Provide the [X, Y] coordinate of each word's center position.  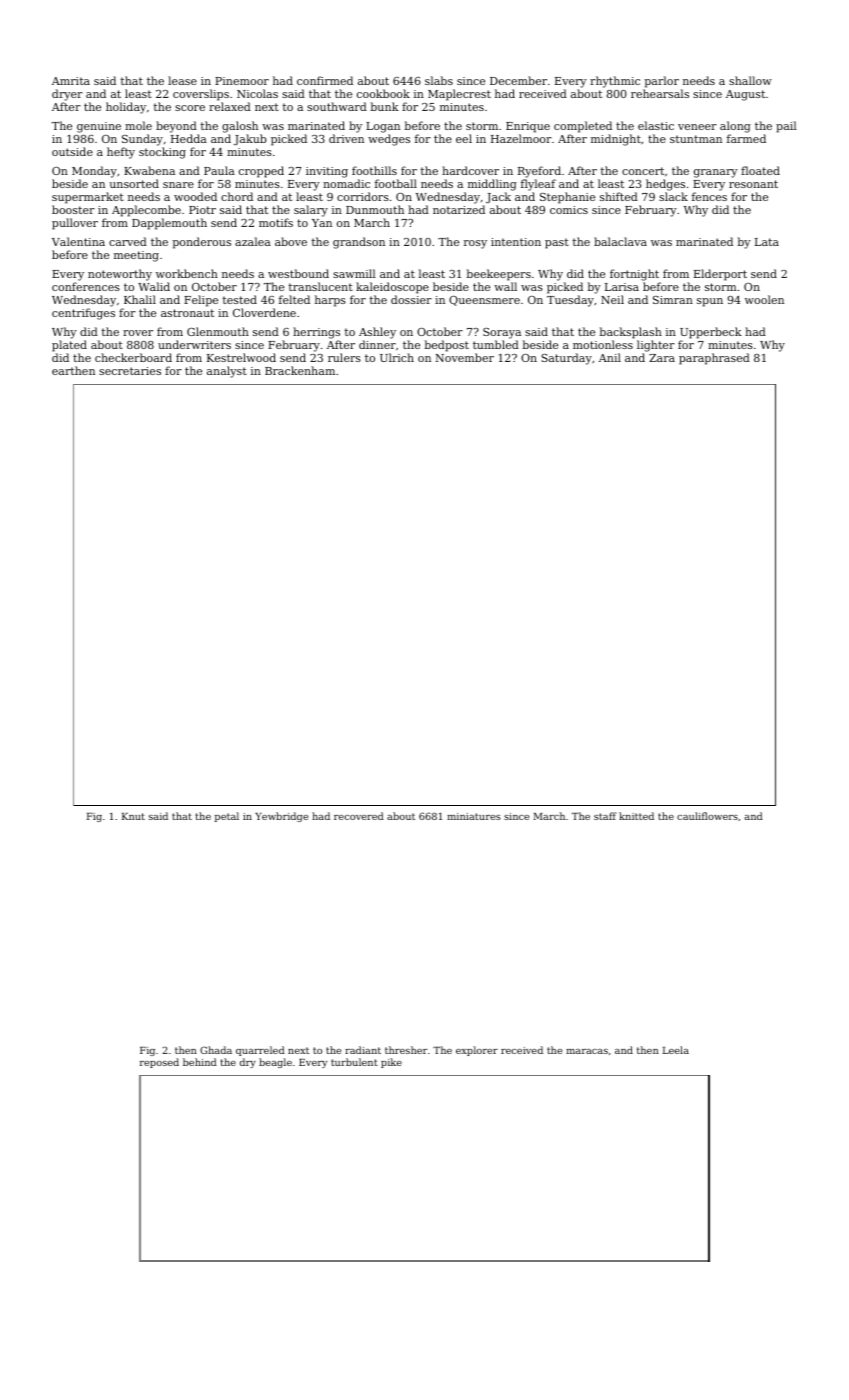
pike [391, 1063]
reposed [159, 1063]
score [190, 108]
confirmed [325, 80]
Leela [676, 1050]
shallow [750, 80]
